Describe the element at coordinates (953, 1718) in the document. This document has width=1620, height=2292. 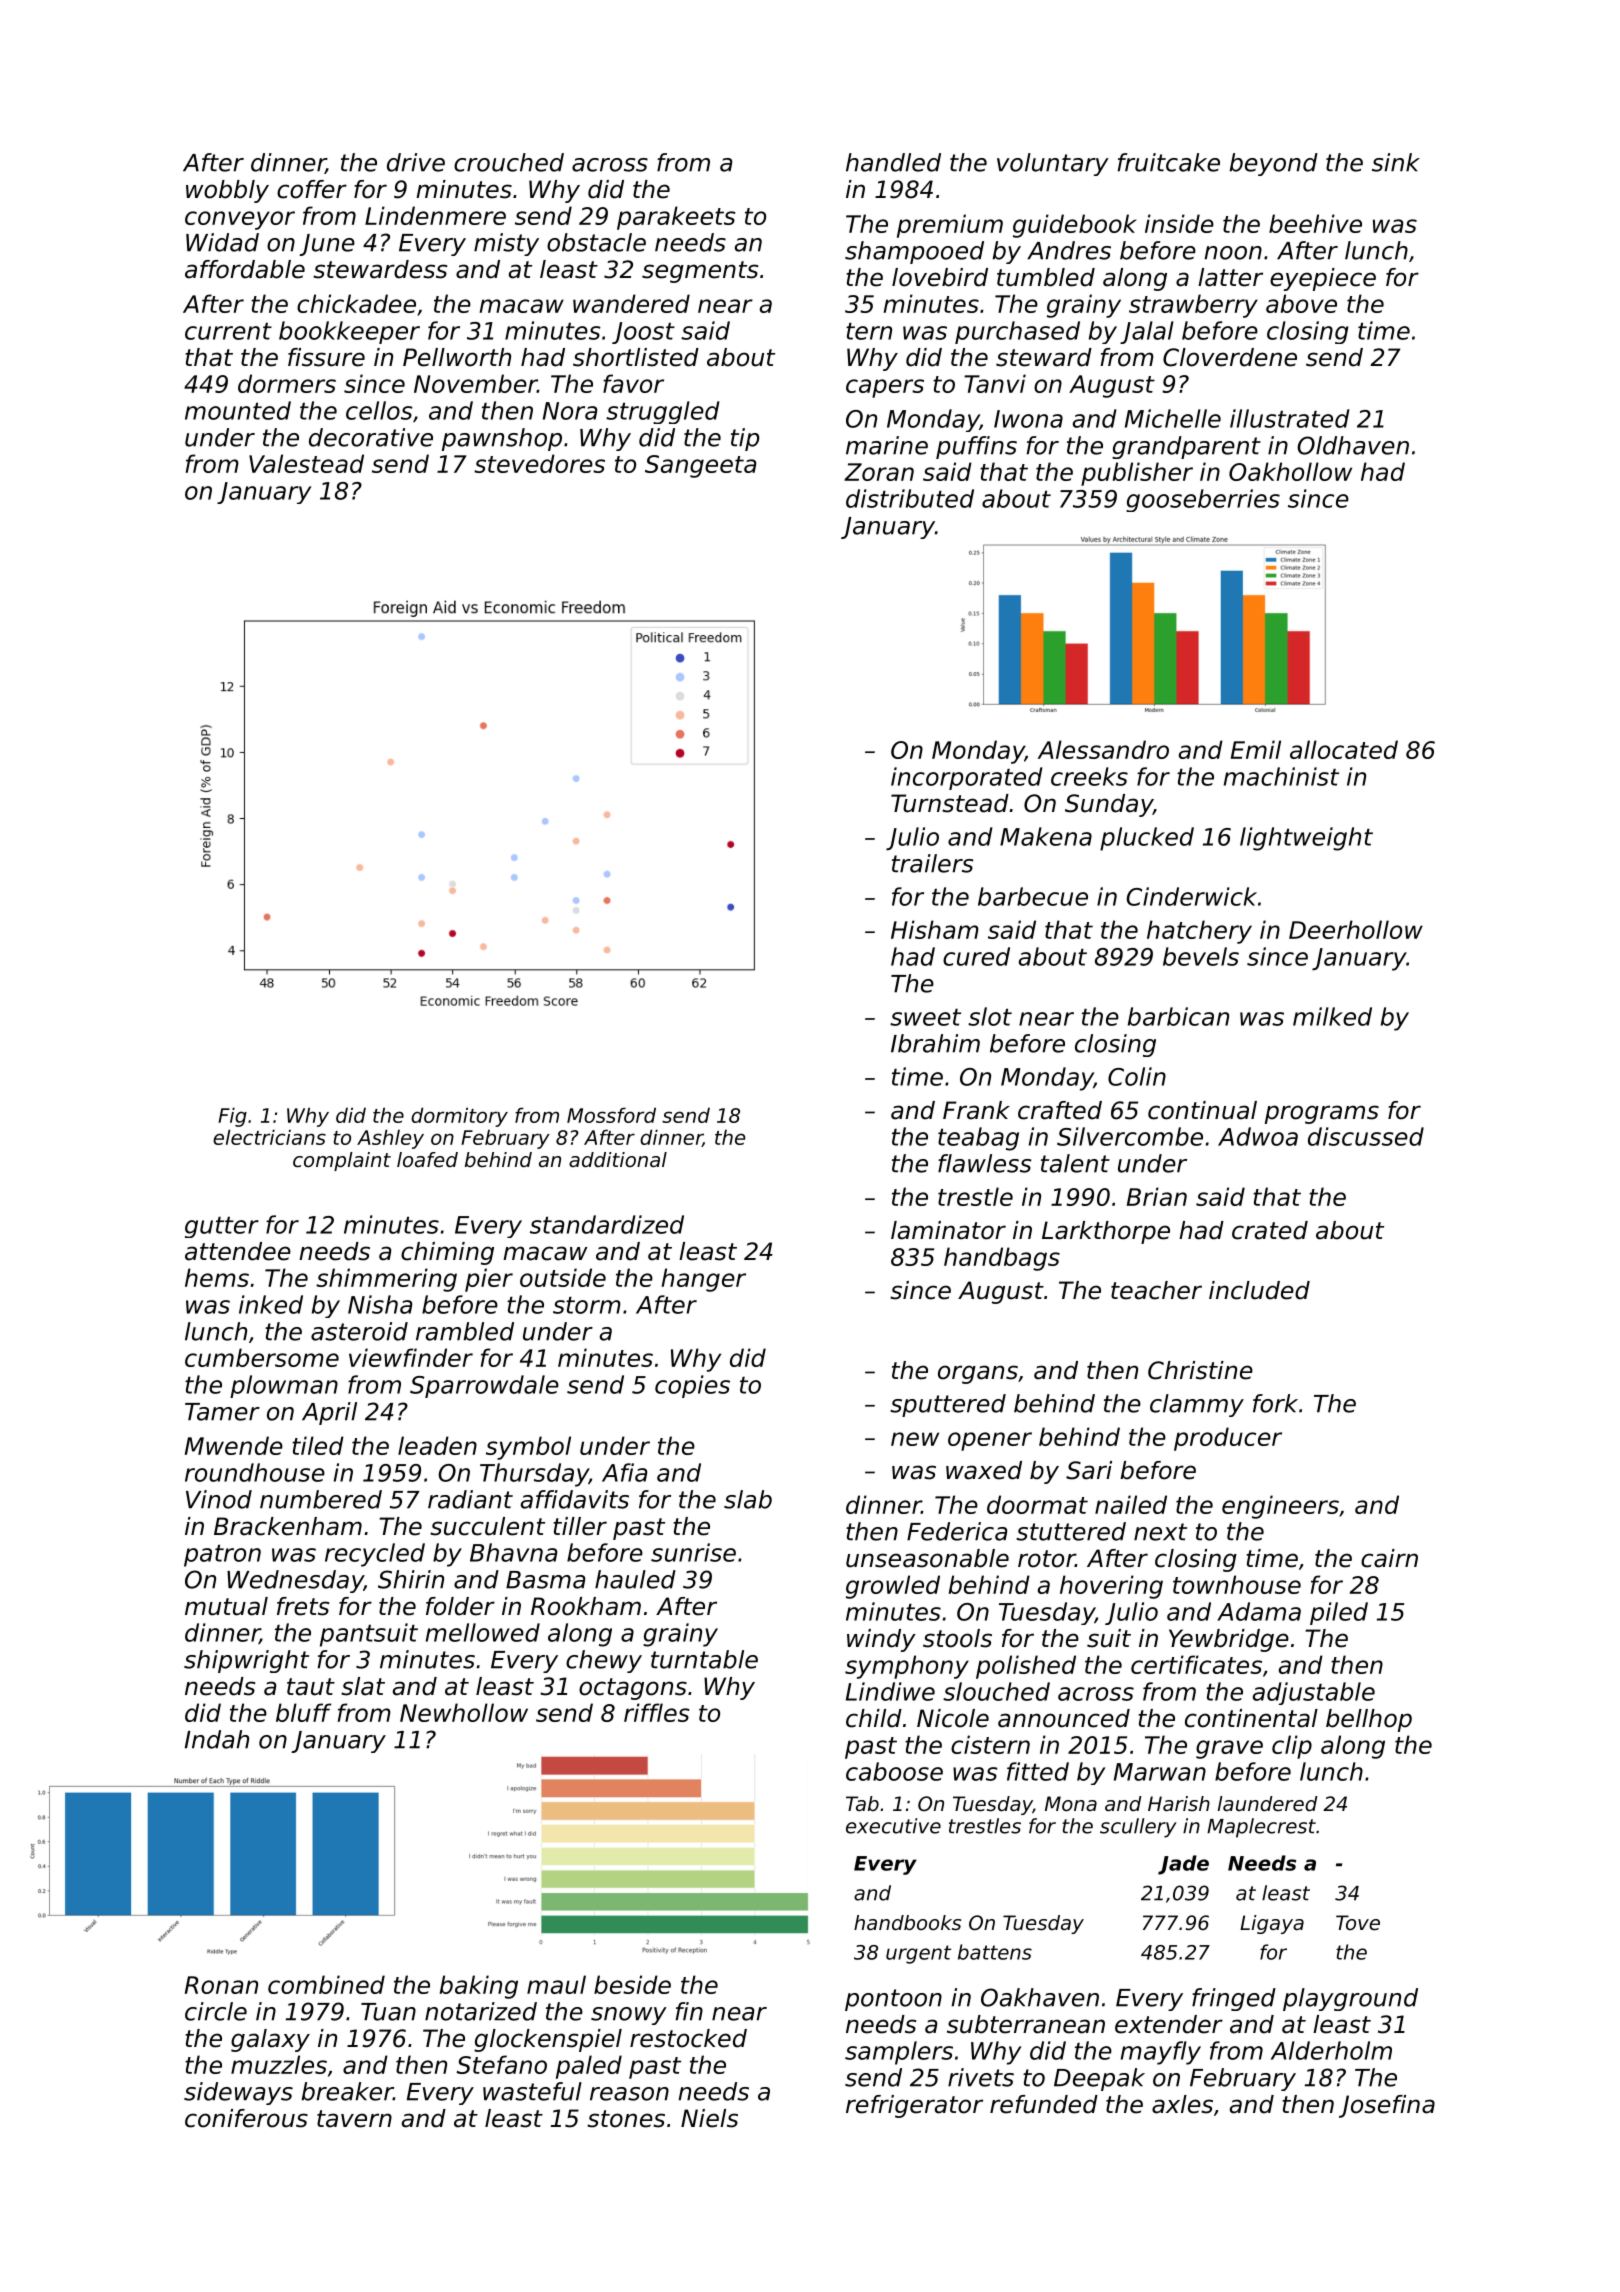
I see `Nicole` at that location.
